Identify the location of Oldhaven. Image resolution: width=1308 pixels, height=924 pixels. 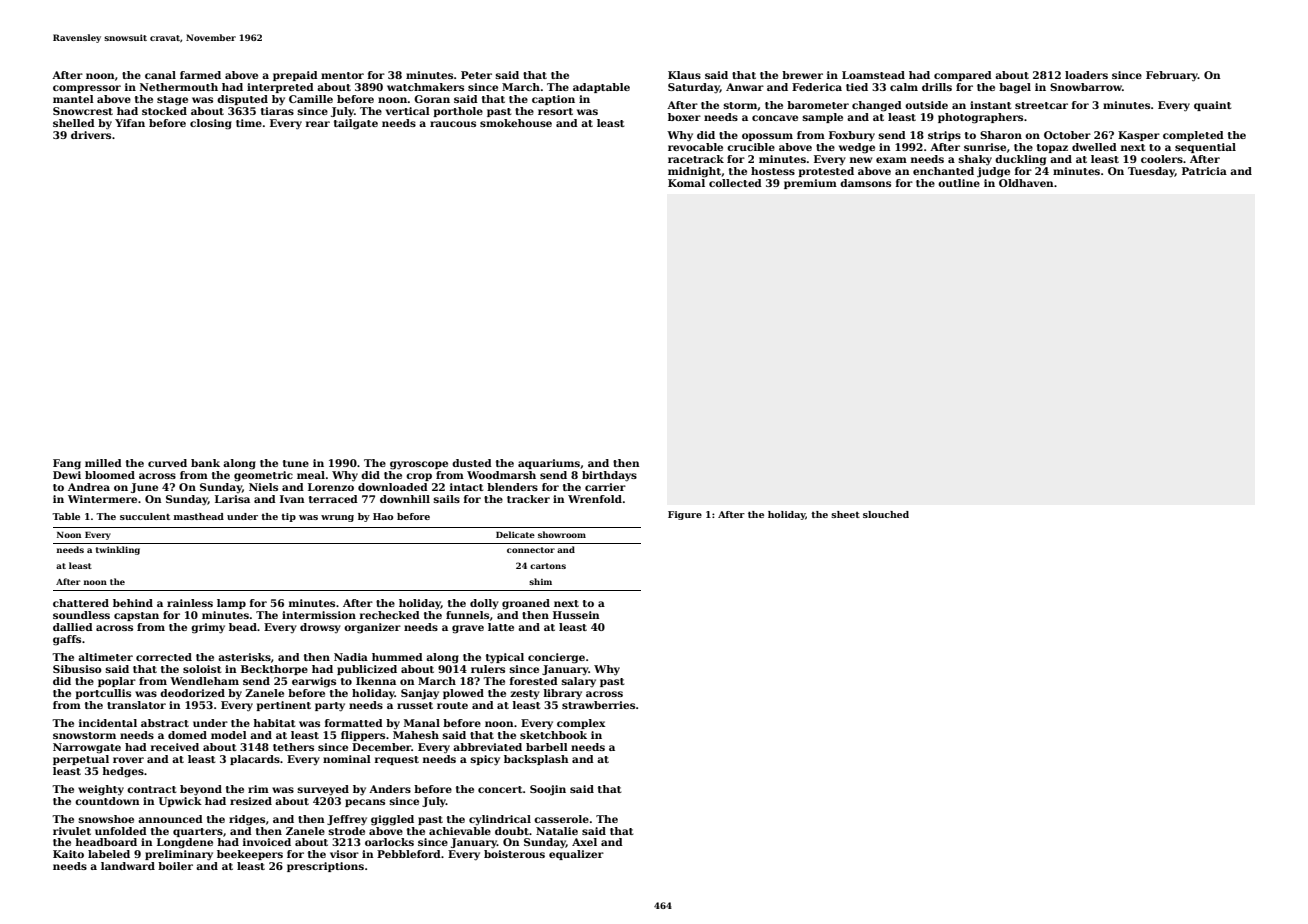
(1026, 183).
